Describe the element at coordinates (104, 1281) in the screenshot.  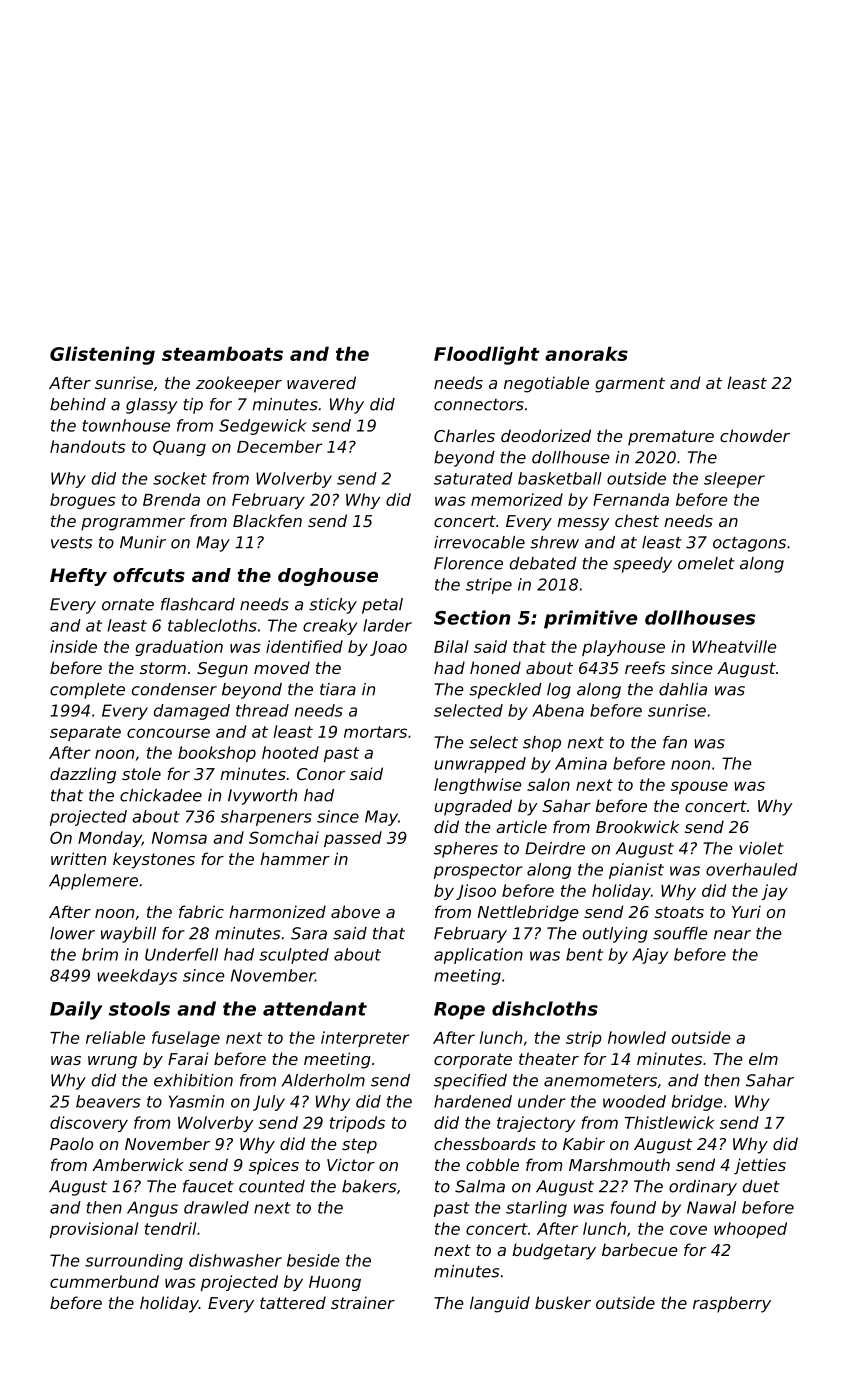
I see `cummerbund` at that location.
